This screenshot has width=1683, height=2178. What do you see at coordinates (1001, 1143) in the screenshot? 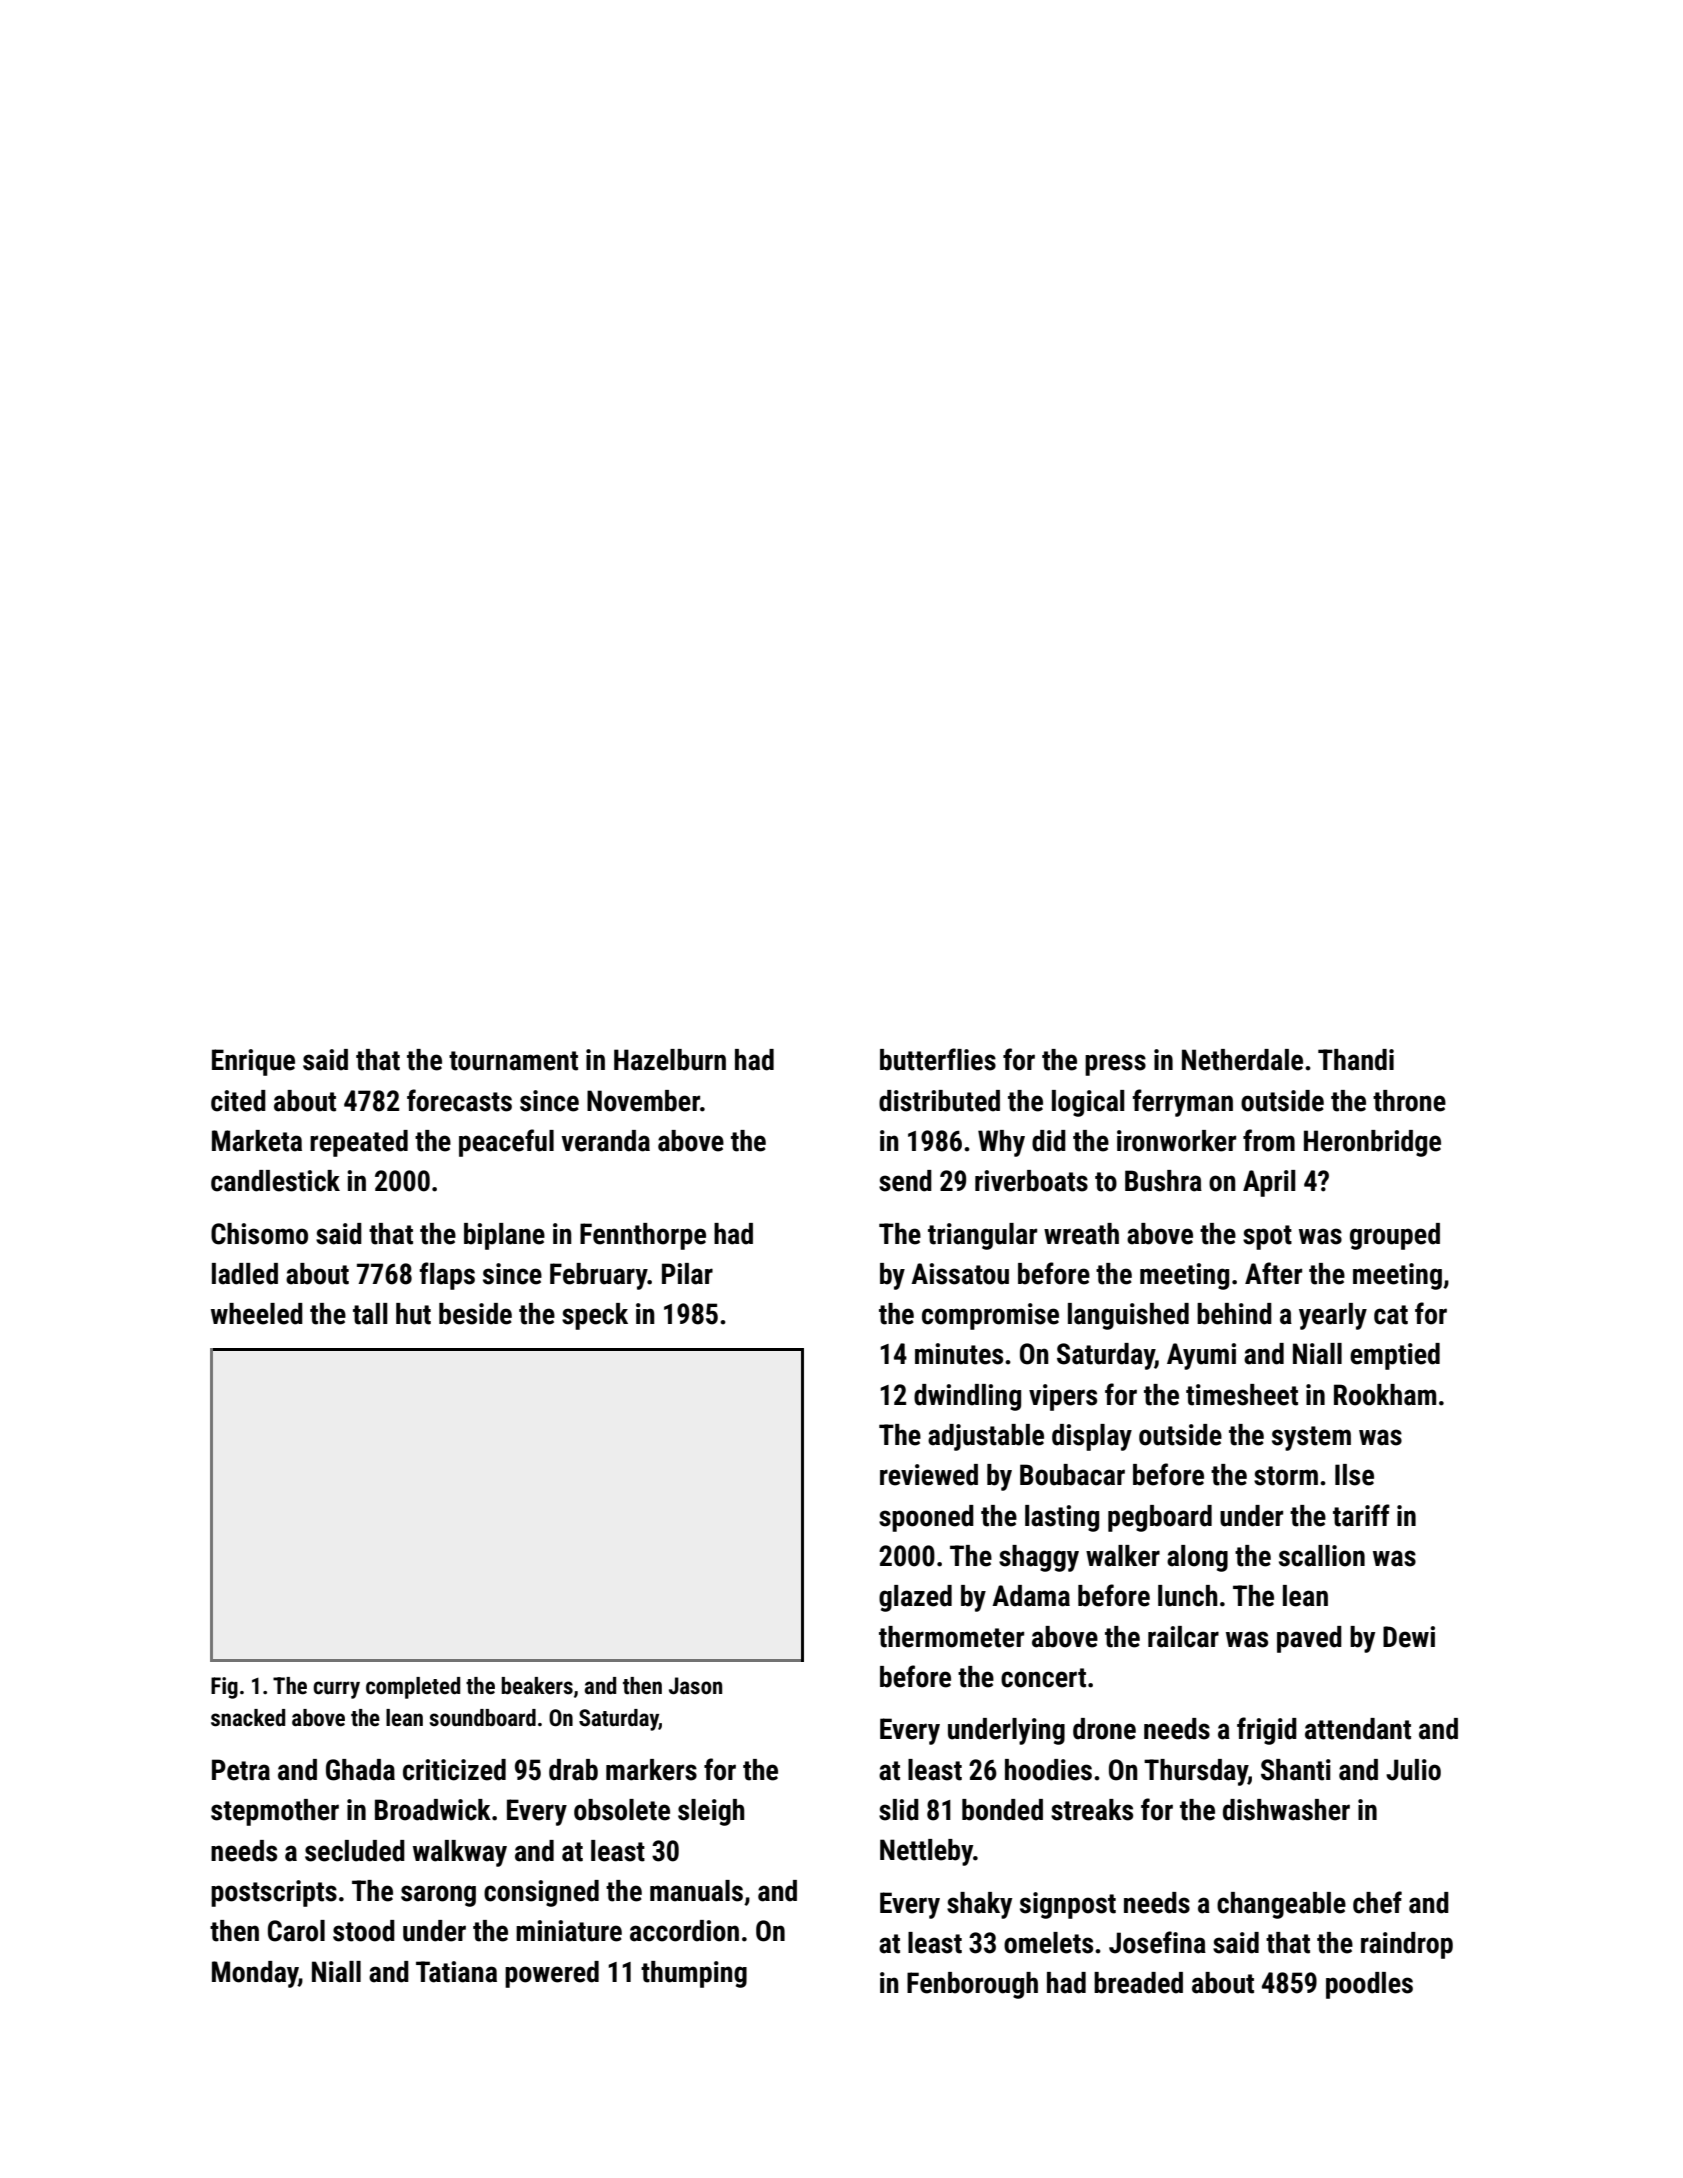
I see `Why` at bounding box center [1001, 1143].
